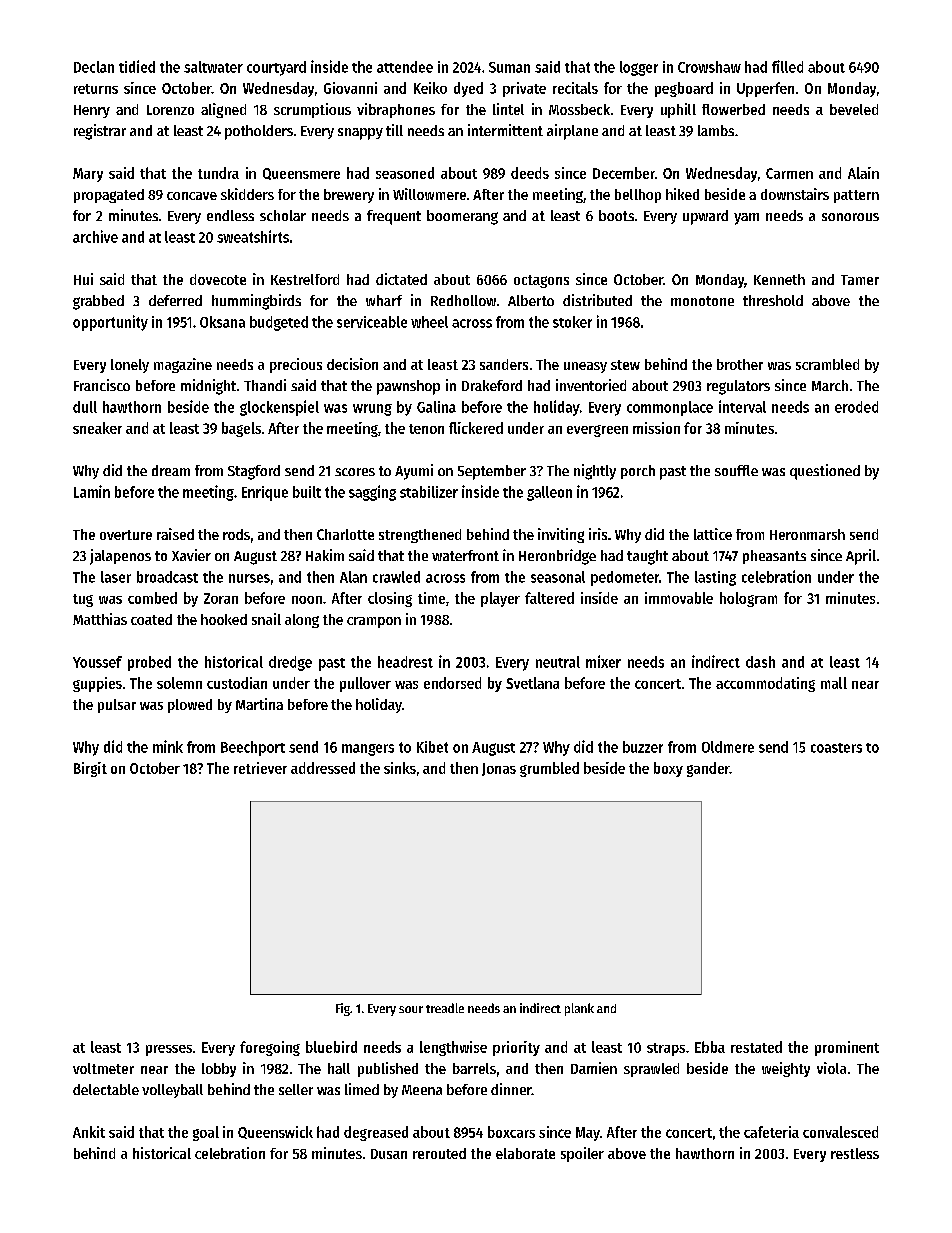  Describe the element at coordinates (708, 769) in the document. I see `gander` at that location.
